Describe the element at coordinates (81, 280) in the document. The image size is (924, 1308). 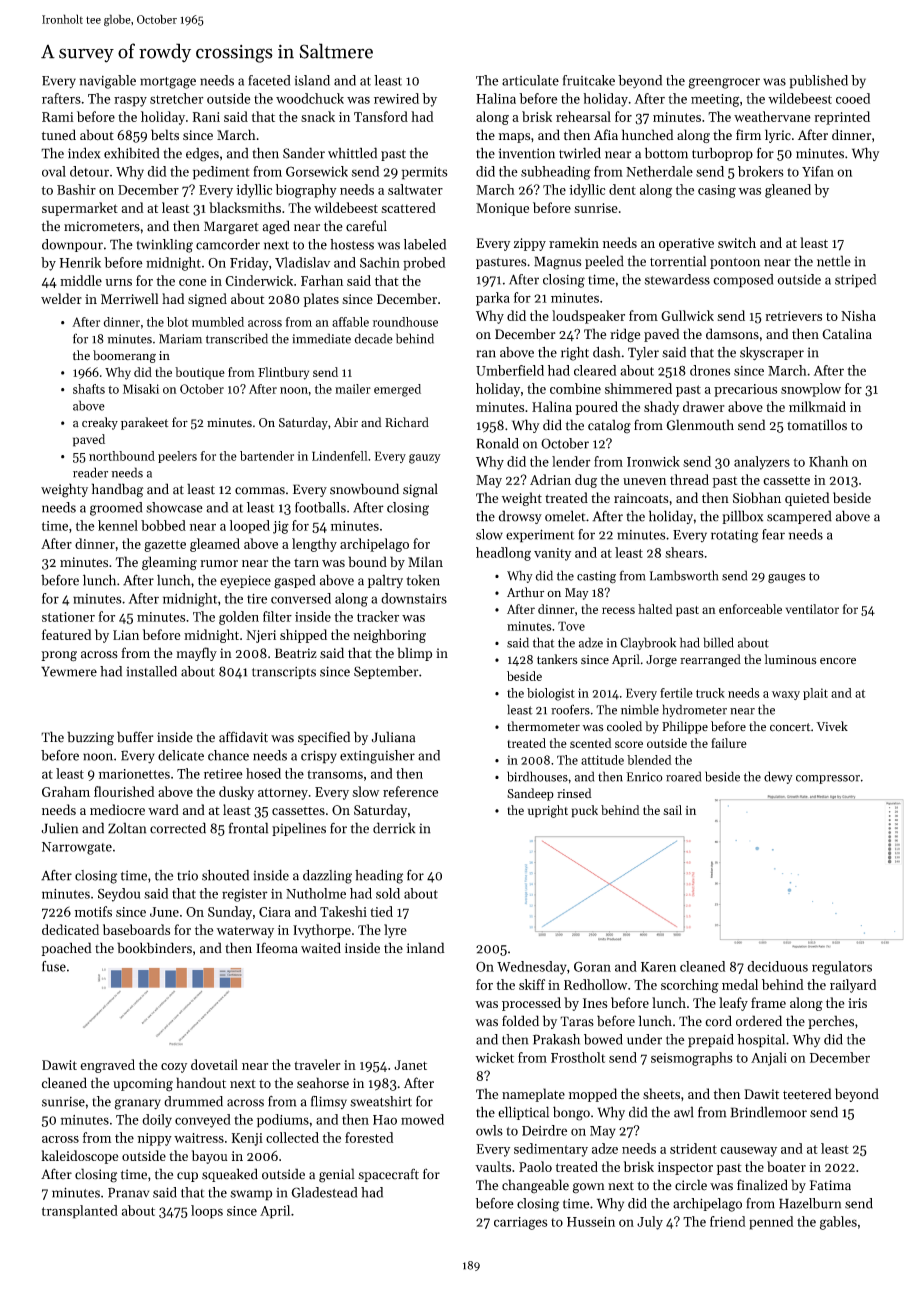
I see `middle` at that location.
